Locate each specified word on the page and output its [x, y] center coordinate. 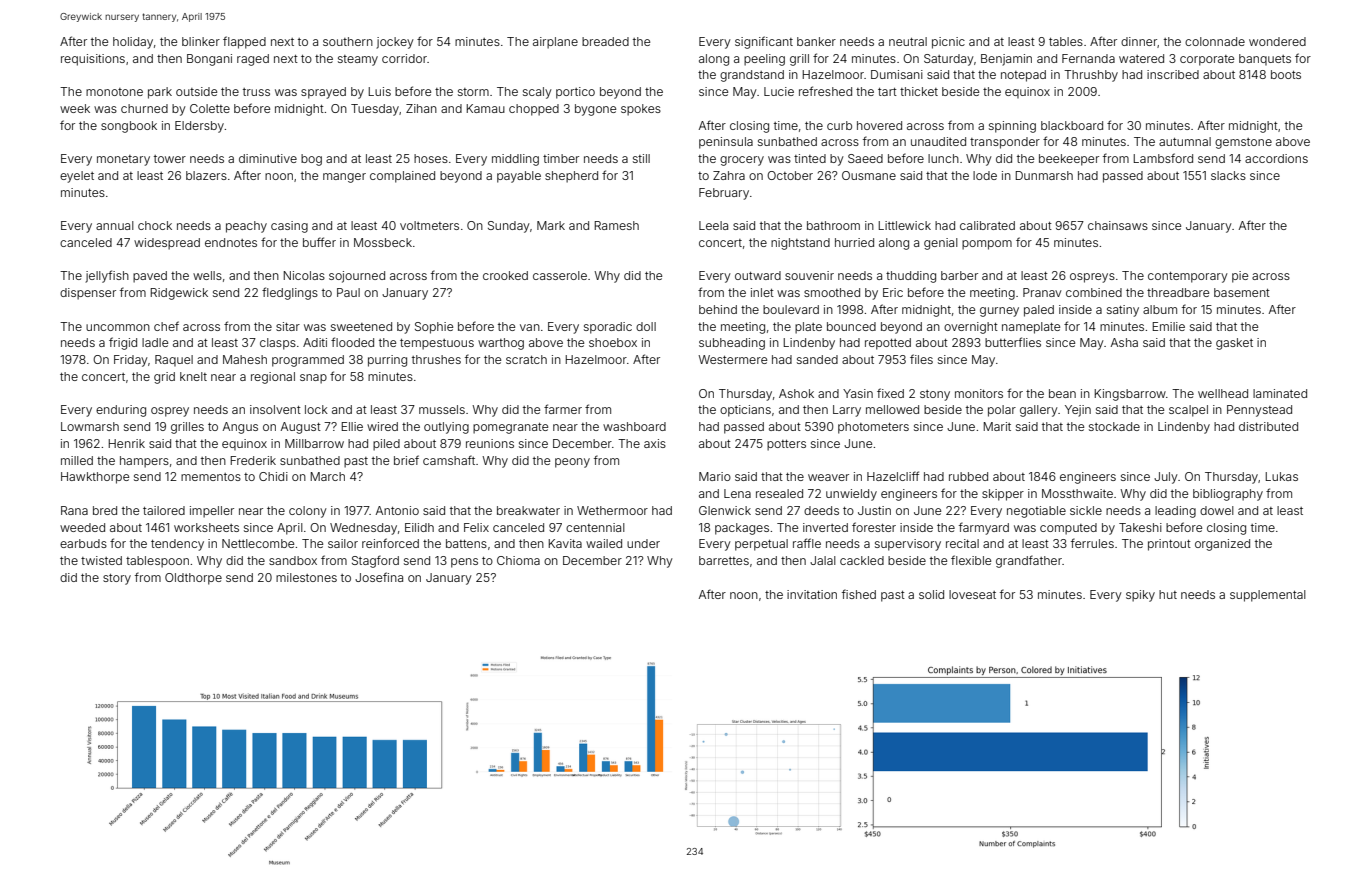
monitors [979, 393]
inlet [762, 292]
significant [764, 42]
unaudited [938, 141]
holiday [133, 43]
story [117, 579]
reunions [490, 443]
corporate [1207, 60]
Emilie [1169, 326]
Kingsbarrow [1130, 395]
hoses [431, 158]
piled [386, 445]
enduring [121, 411]
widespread [167, 244]
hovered [879, 125]
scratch [526, 359]
